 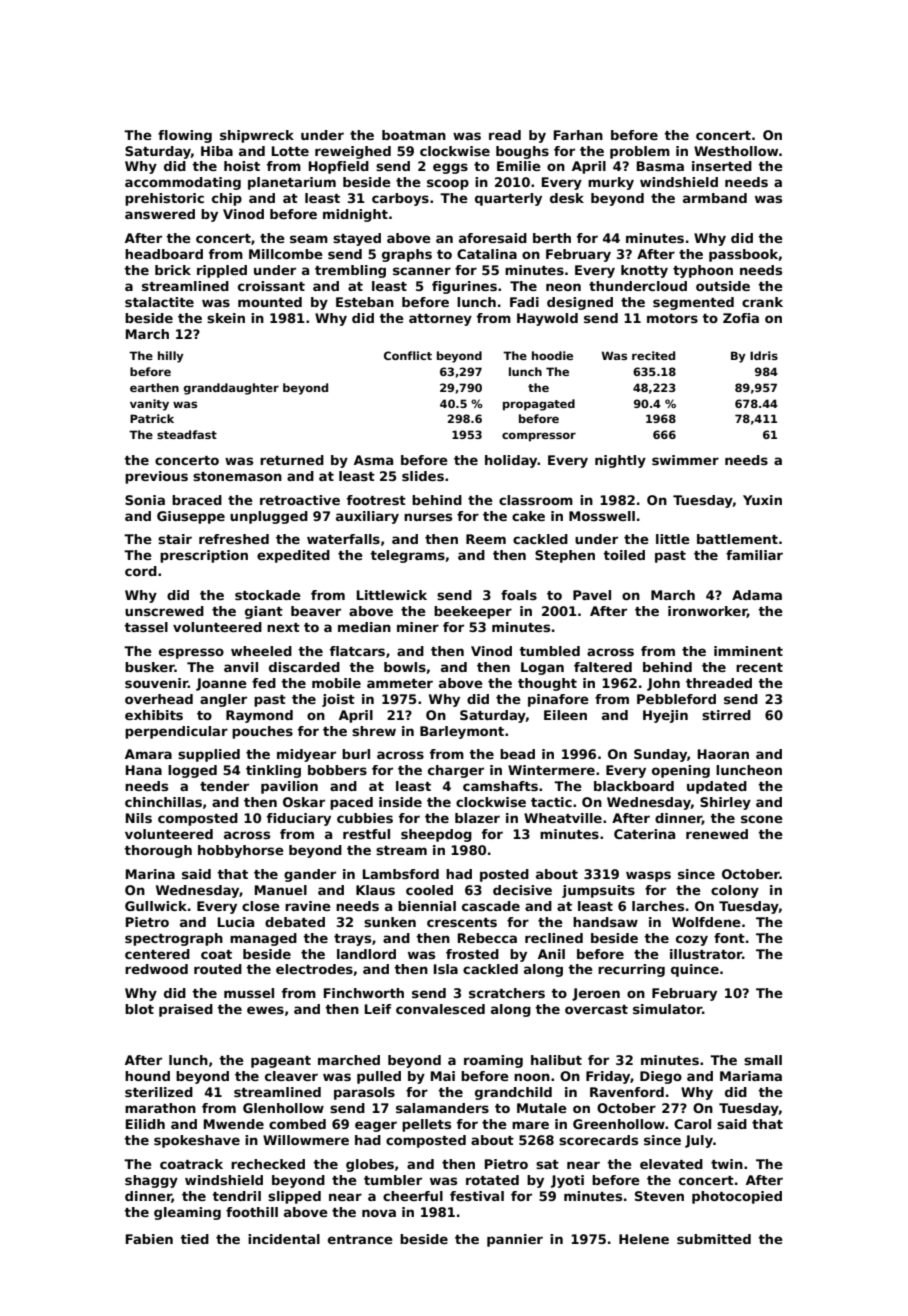 I want to click on Raymond, so click(x=259, y=716).
